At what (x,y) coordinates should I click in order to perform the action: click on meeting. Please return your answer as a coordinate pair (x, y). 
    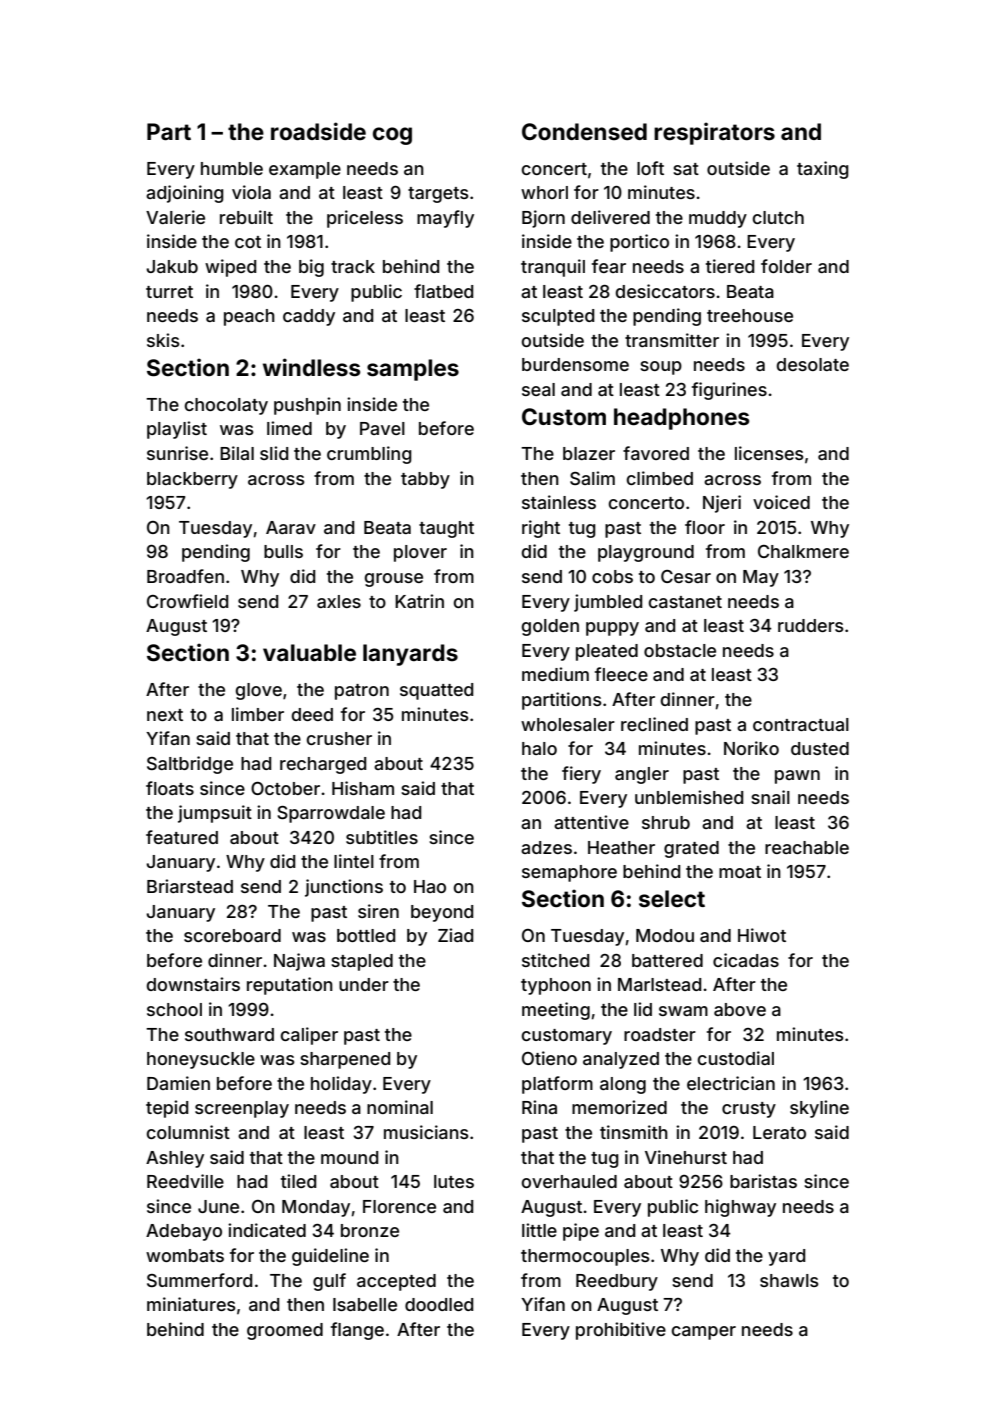
    Looking at the image, I should click on (556, 1011).
